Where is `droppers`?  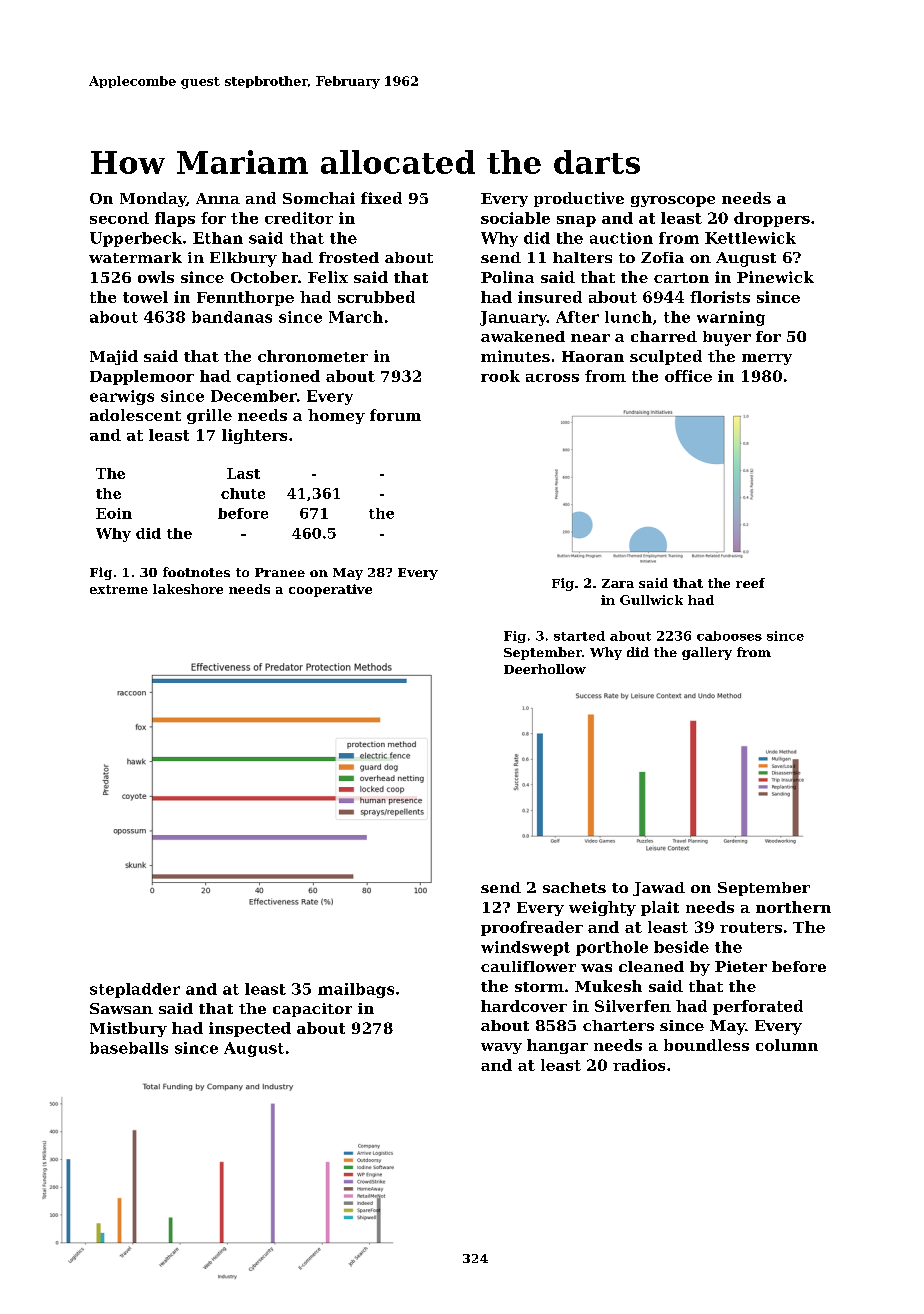
droppers is located at coordinates (772, 219).
